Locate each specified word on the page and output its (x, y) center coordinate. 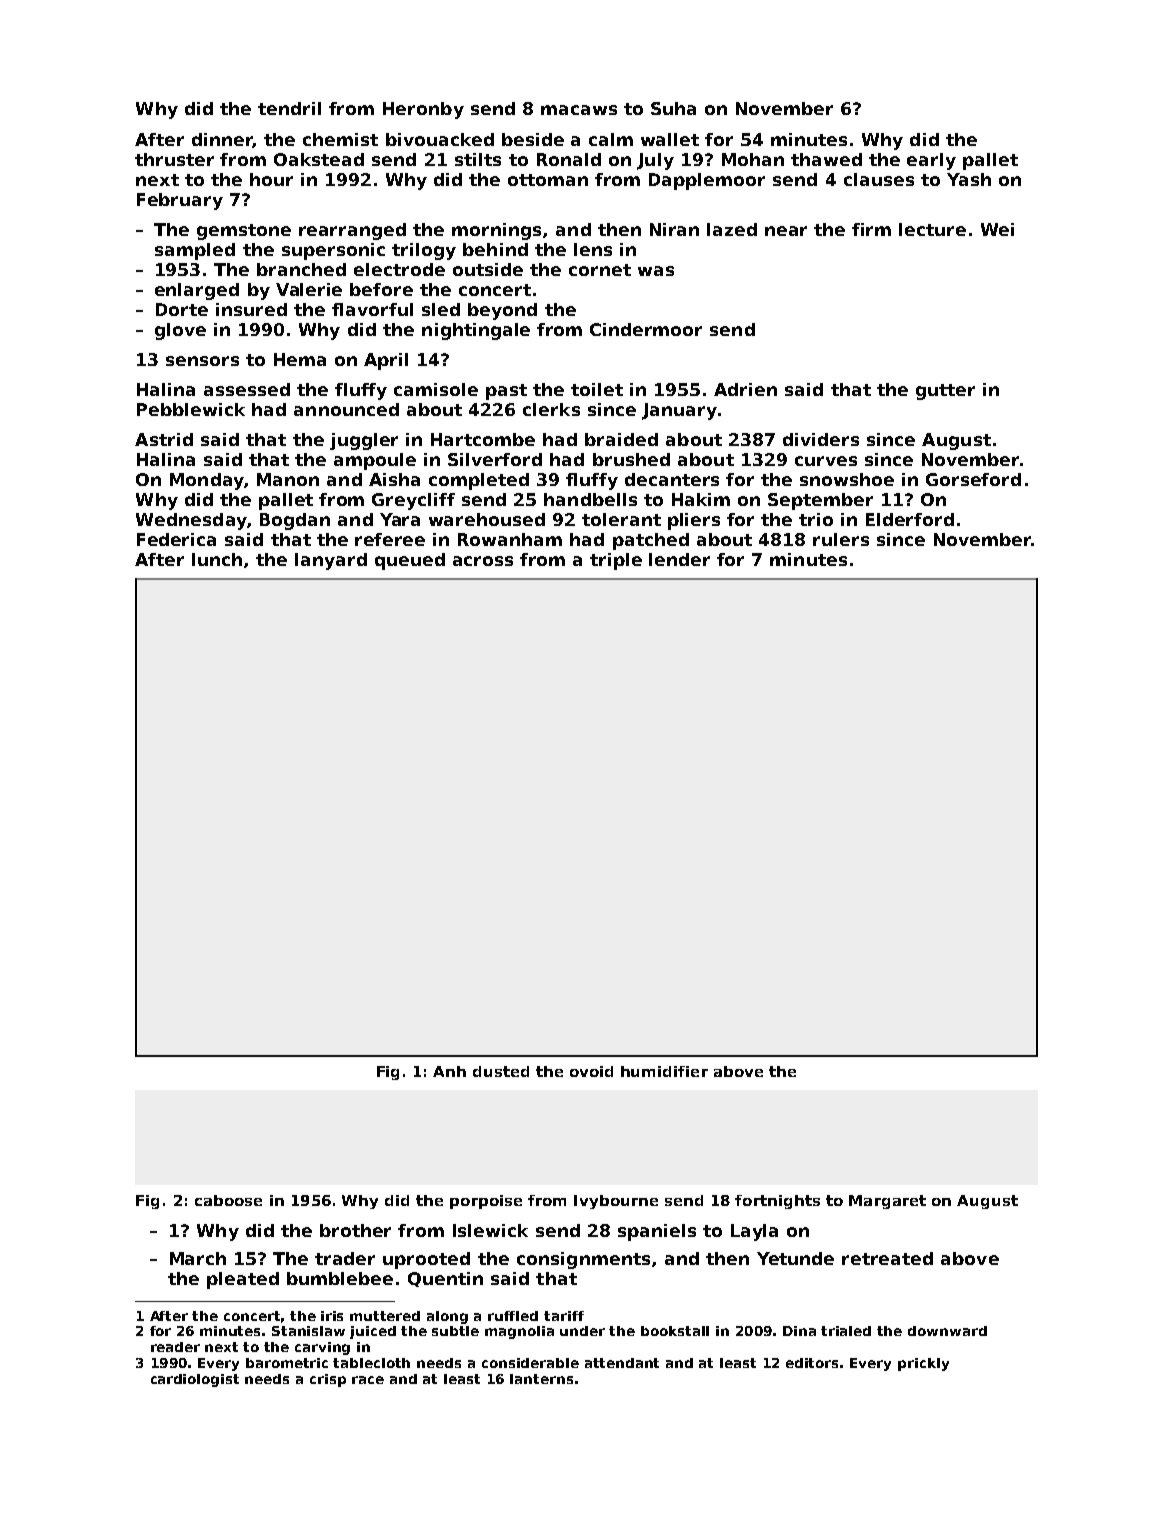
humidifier (664, 1071)
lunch (217, 559)
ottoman (548, 180)
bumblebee (340, 1278)
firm (871, 229)
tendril (289, 108)
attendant (622, 1363)
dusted (501, 1071)
